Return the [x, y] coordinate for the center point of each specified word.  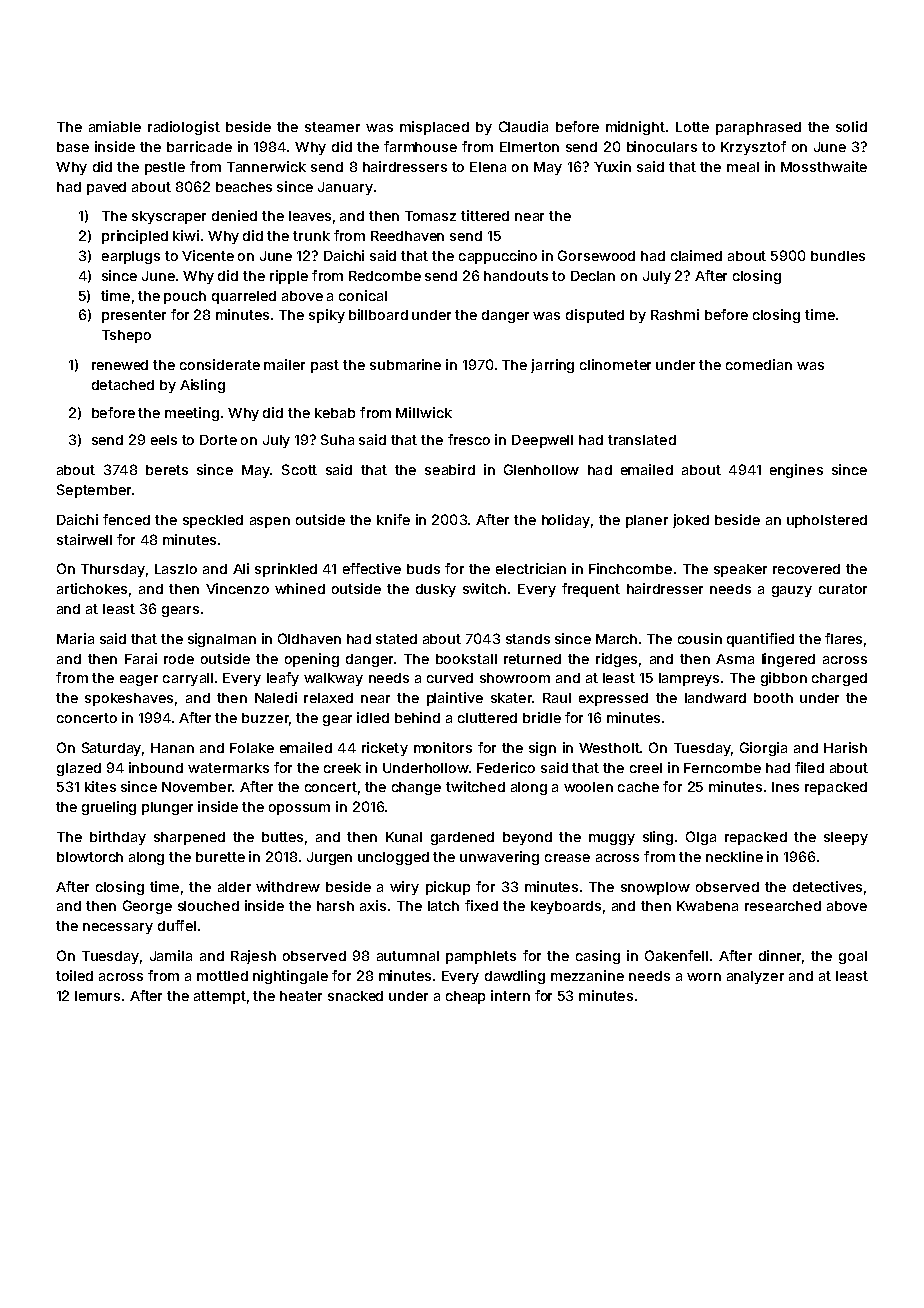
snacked [355, 996]
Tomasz [430, 216]
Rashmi [675, 314]
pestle [165, 168]
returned [532, 659]
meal [743, 167]
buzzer [265, 718]
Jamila [171, 955]
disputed [595, 316]
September [94, 491]
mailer [284, 364]
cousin [700, 638]
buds [423, 569]
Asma [735, 659]
